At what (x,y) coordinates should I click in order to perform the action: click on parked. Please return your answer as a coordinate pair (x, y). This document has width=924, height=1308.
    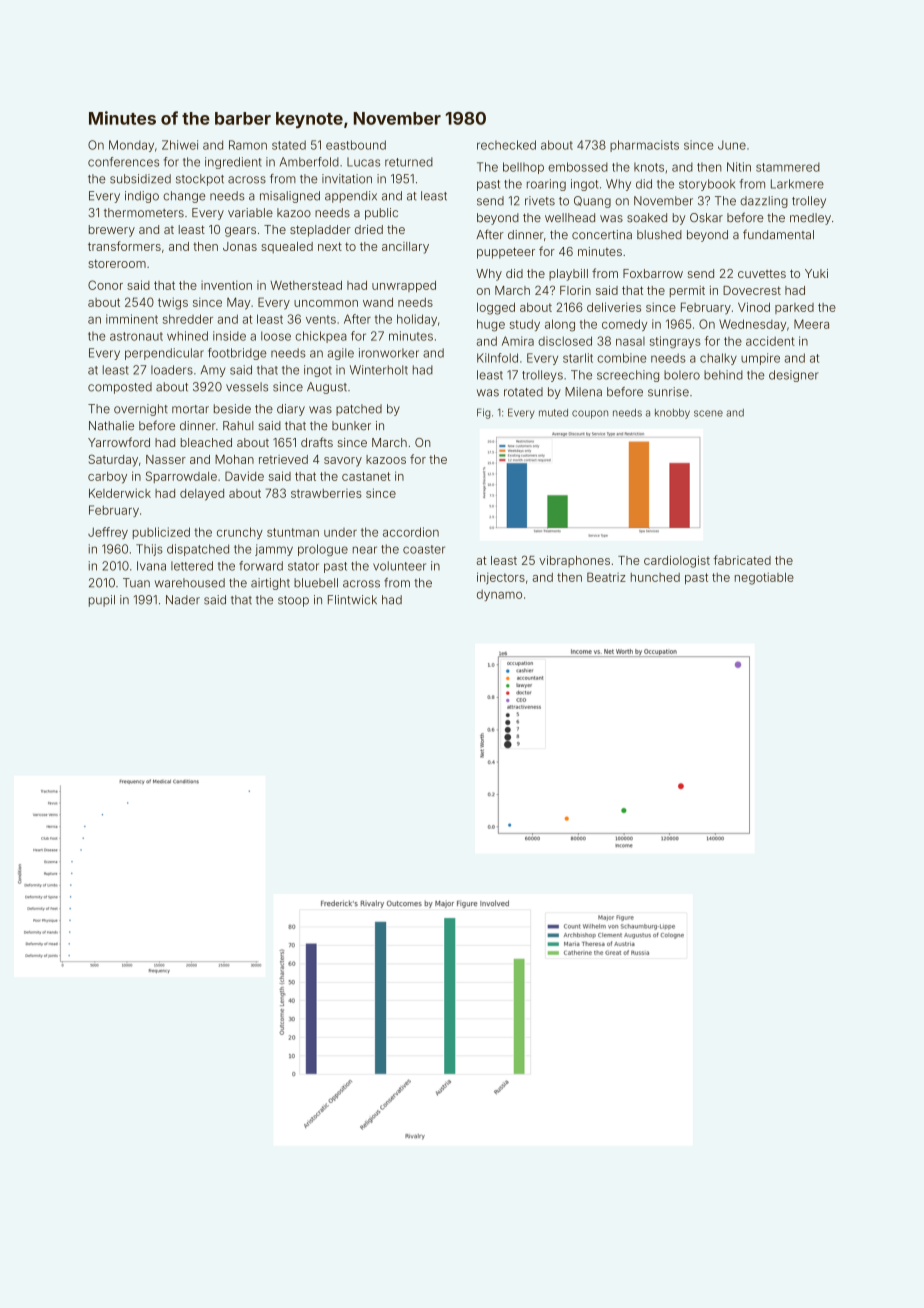
    Looking at the image, I should click on (794, 308).
